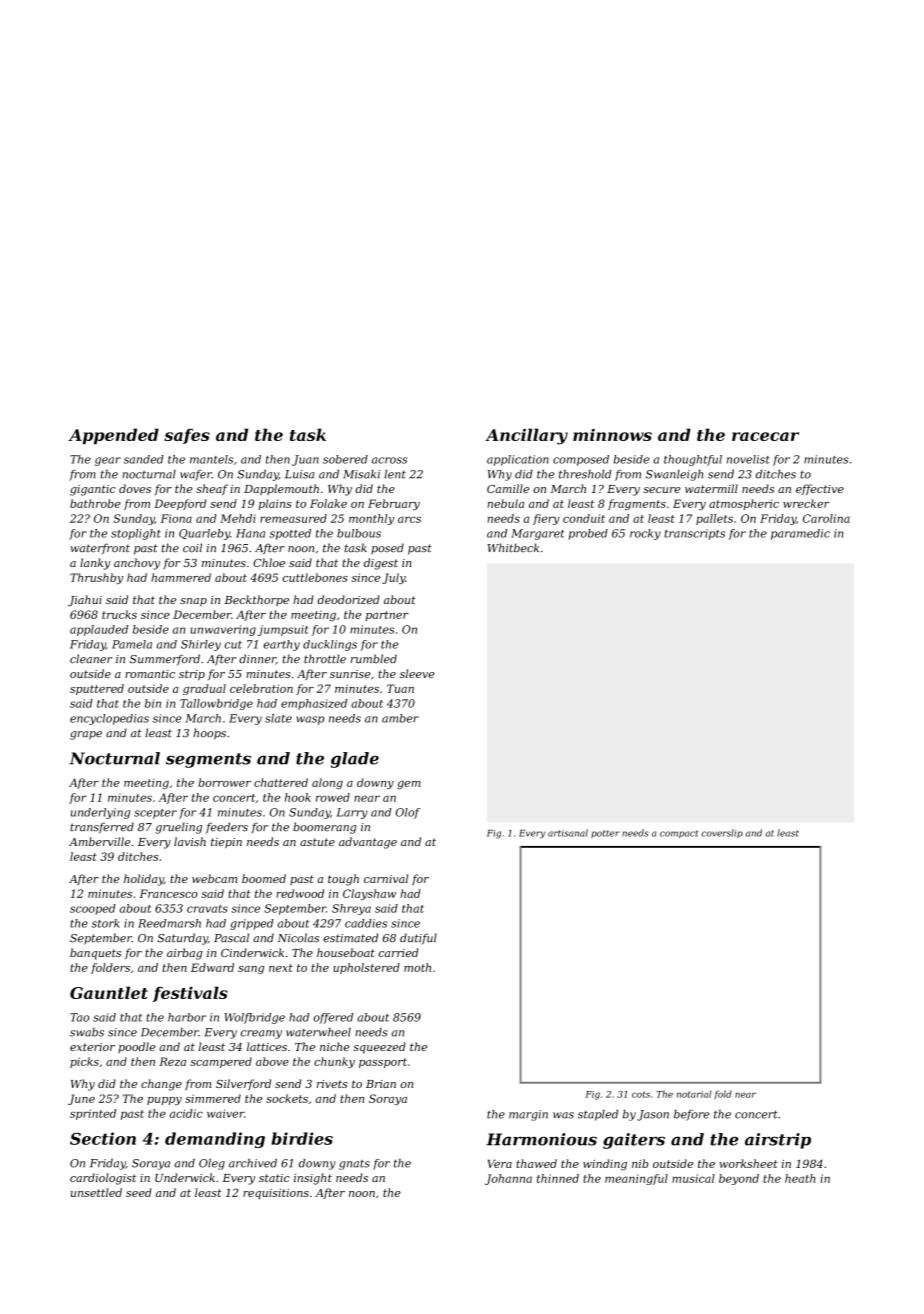  Describe the element at coordinates (96, 578) in the screenshot. I see `Thrushby` at that location.
